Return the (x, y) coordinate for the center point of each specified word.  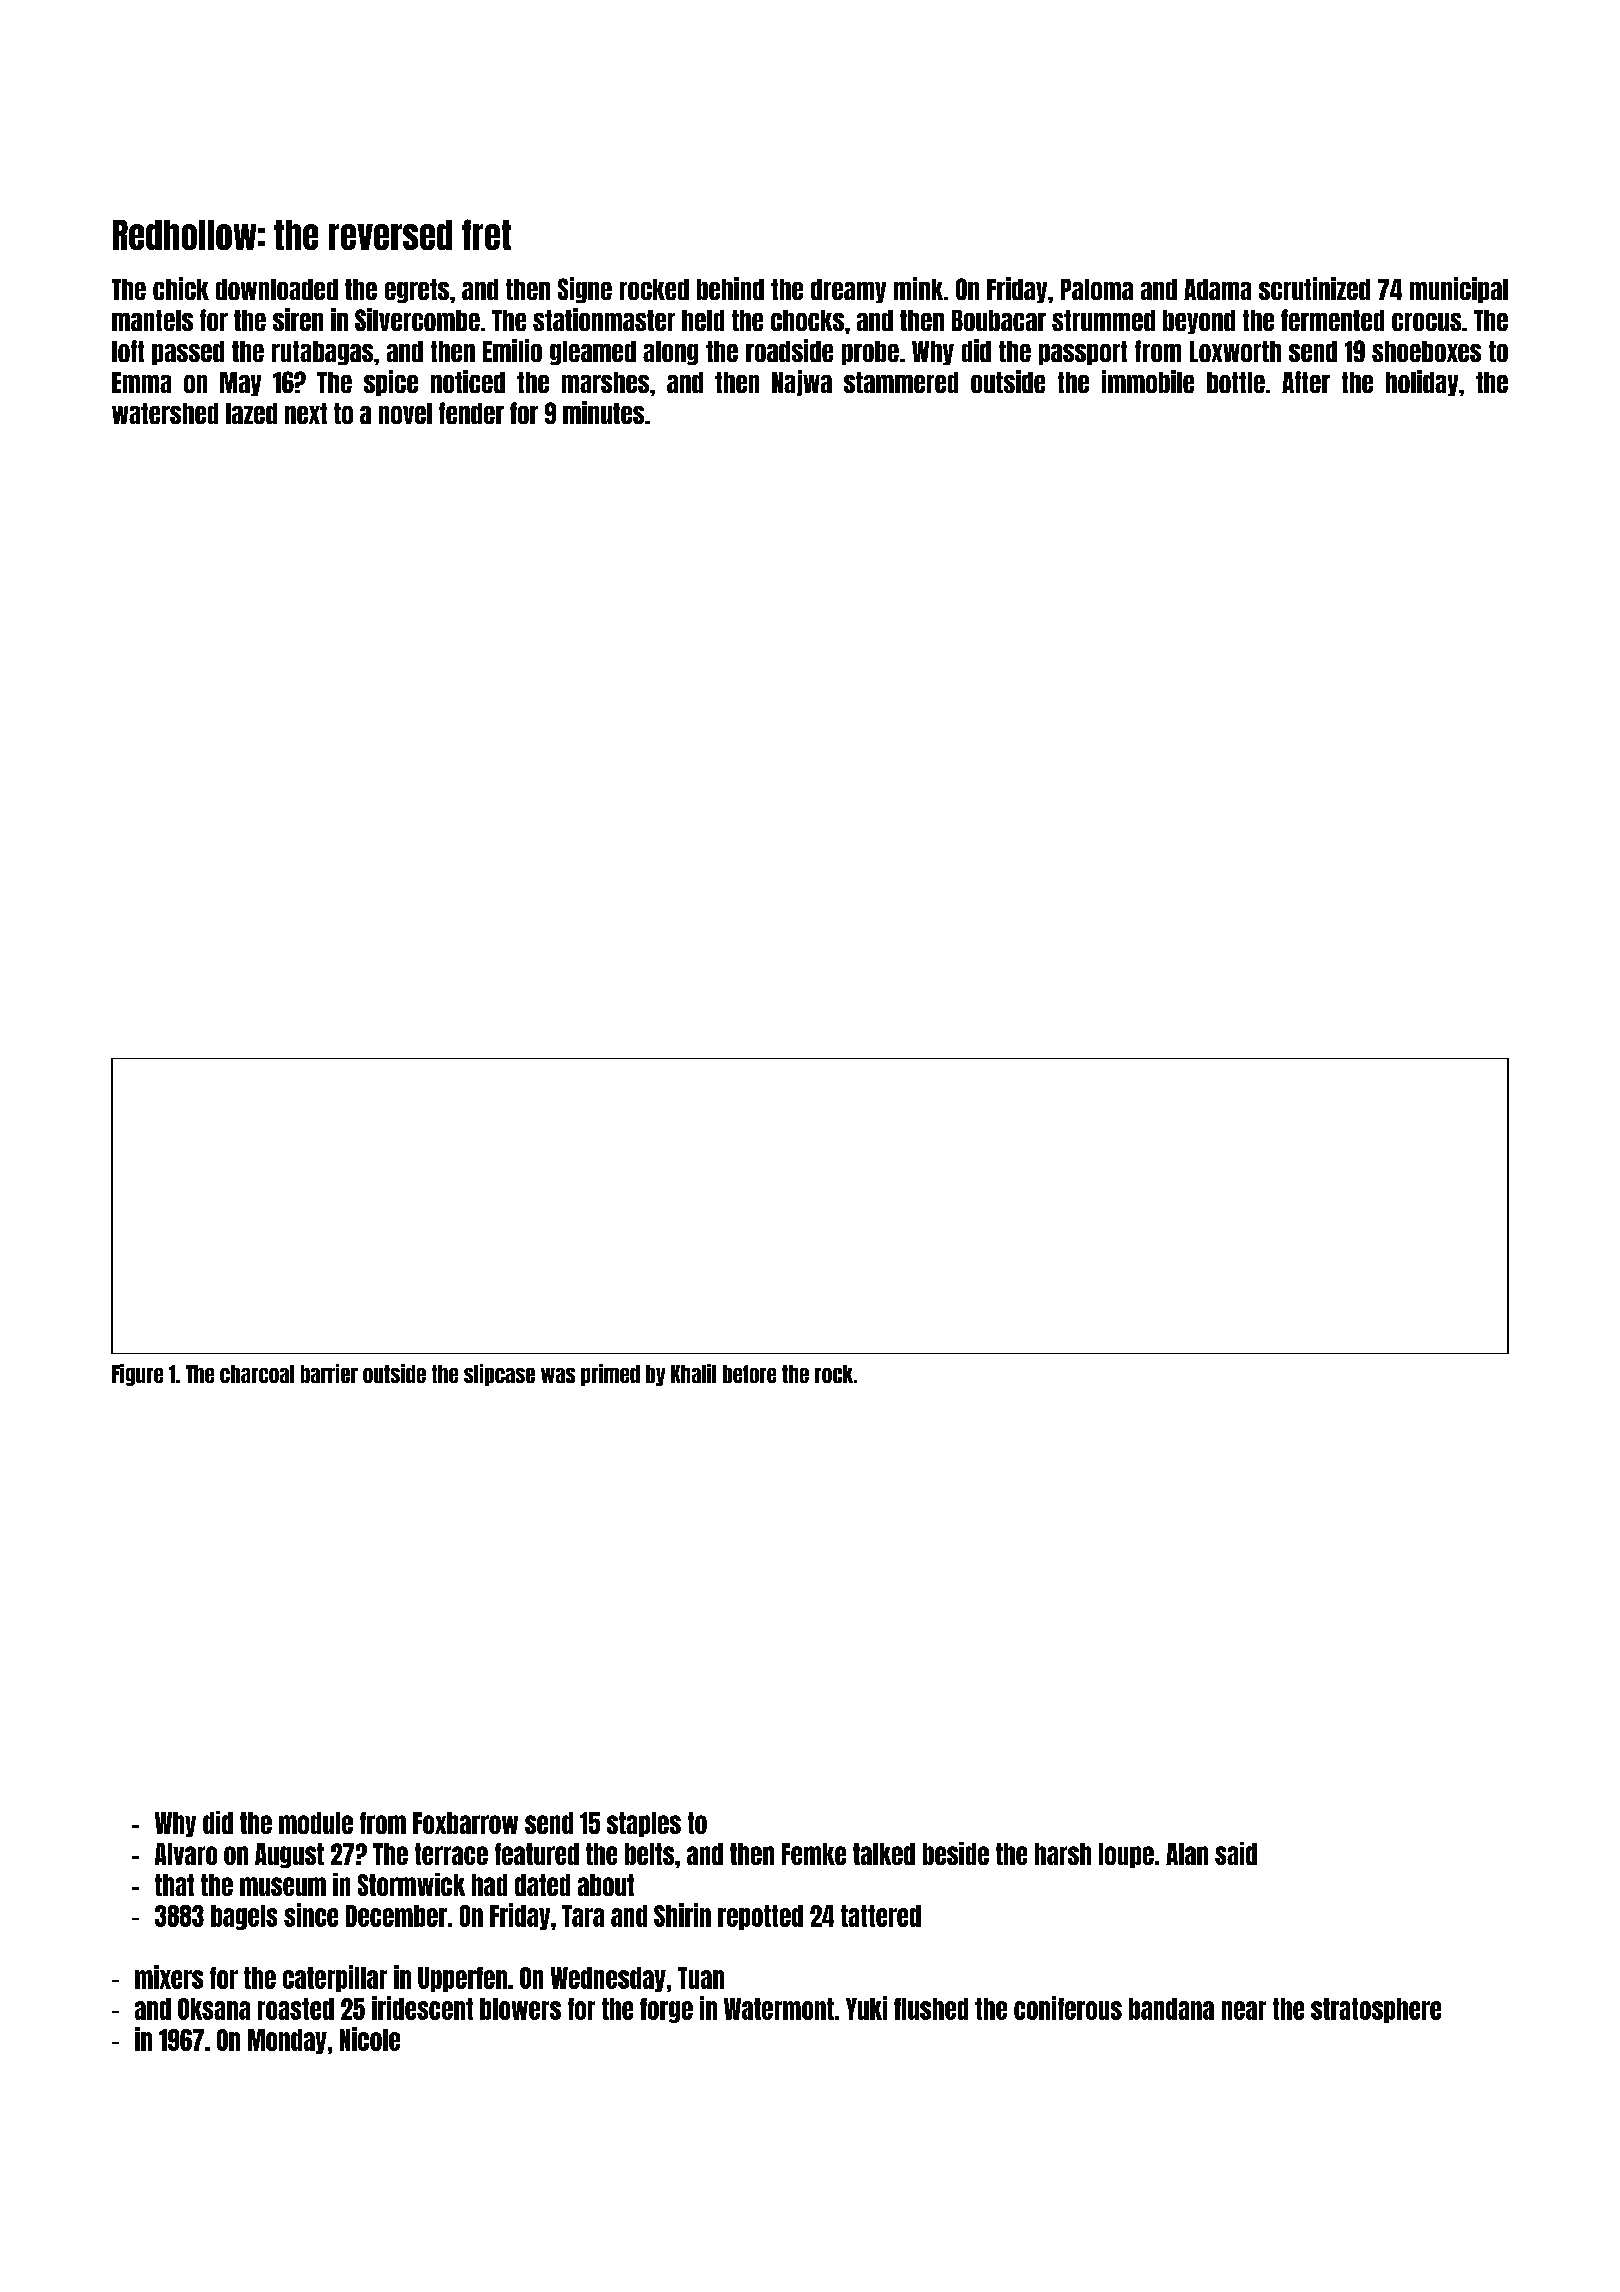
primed (610, 1375)
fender (471, 413)
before (749, 1374)
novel (405, 413)
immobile (1148, 381)
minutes (603, 412)
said (1236, 1853)
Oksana (214, 2009)
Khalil (693, 1373)
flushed (931, 2009)
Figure (137, 1375)
